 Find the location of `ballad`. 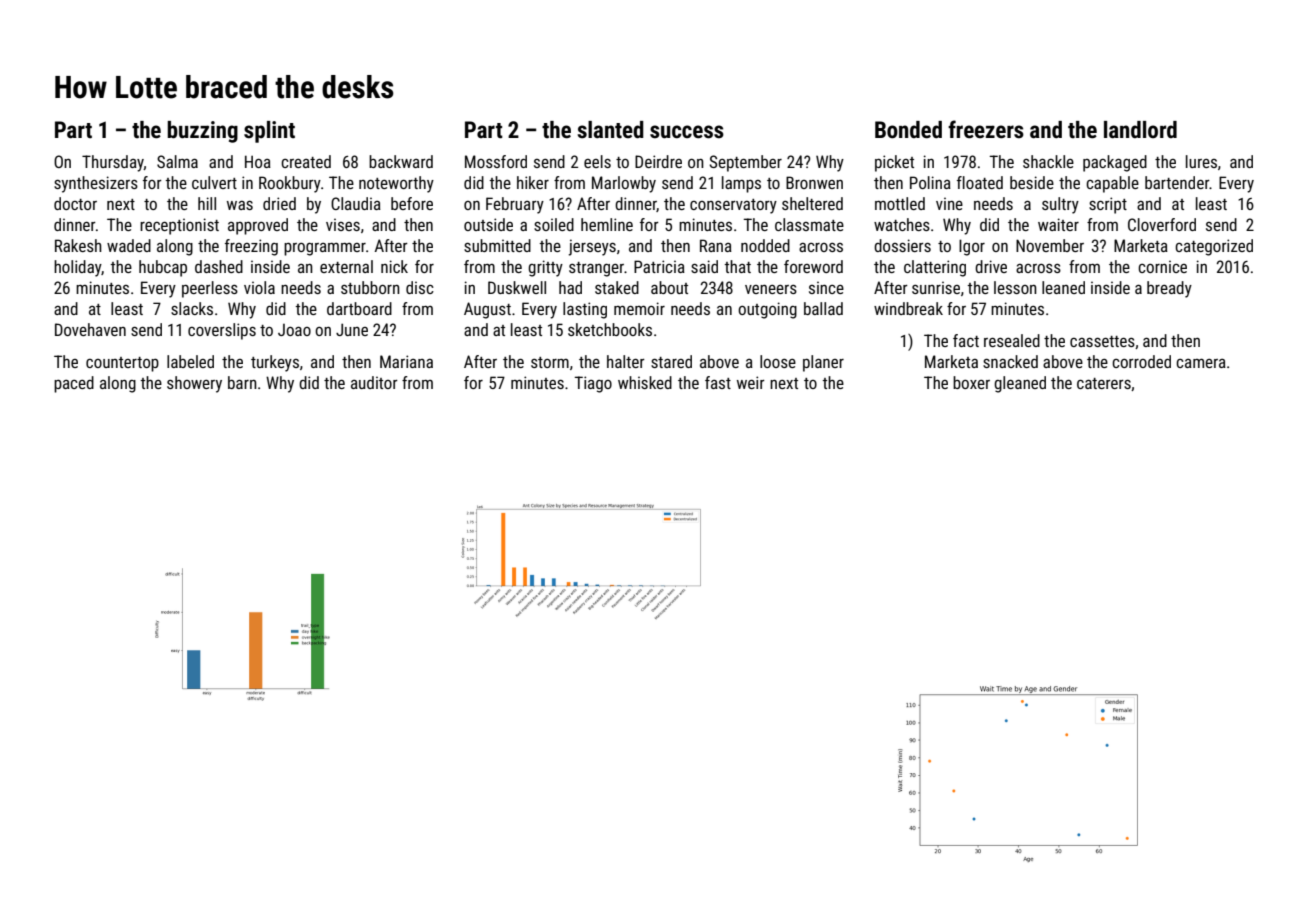

ballad is located at coordinates (823, 308).
